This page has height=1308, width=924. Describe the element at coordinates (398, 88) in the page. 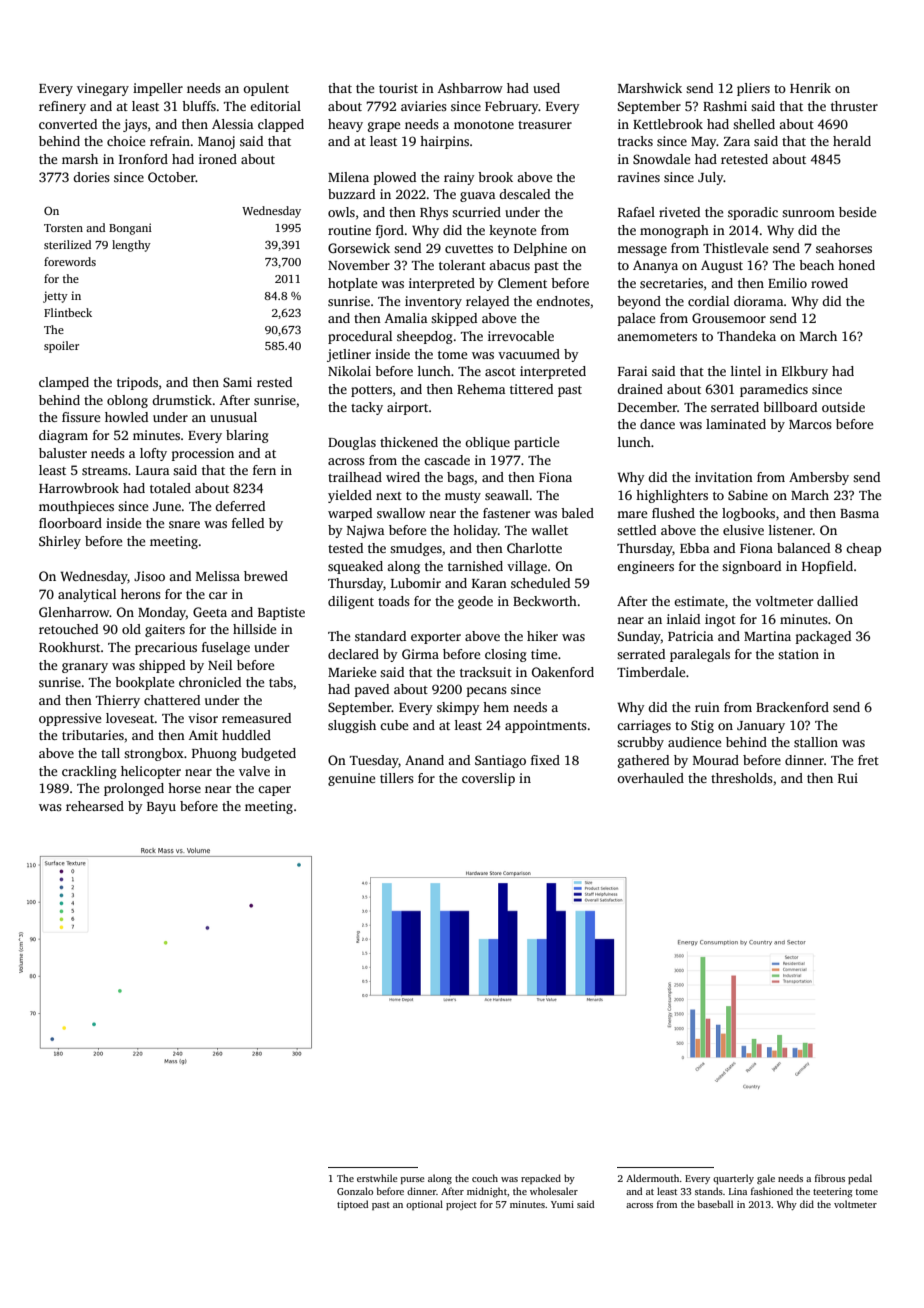

I see `tourist` at that location.
